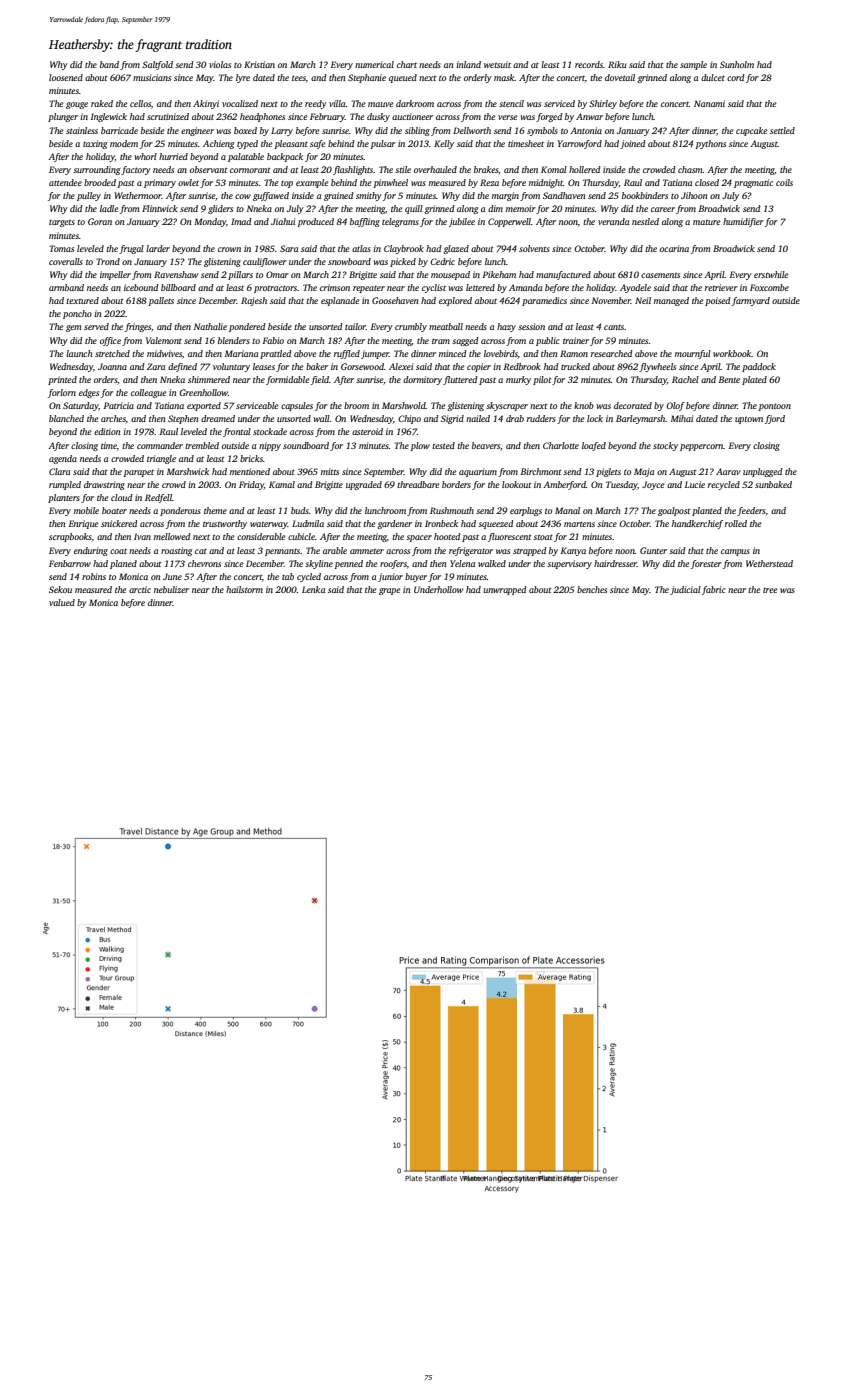 The width and height of the image is (849, 1400). Describe the element at coordinates (62, 602) in the image. I see `valued` at that location.
